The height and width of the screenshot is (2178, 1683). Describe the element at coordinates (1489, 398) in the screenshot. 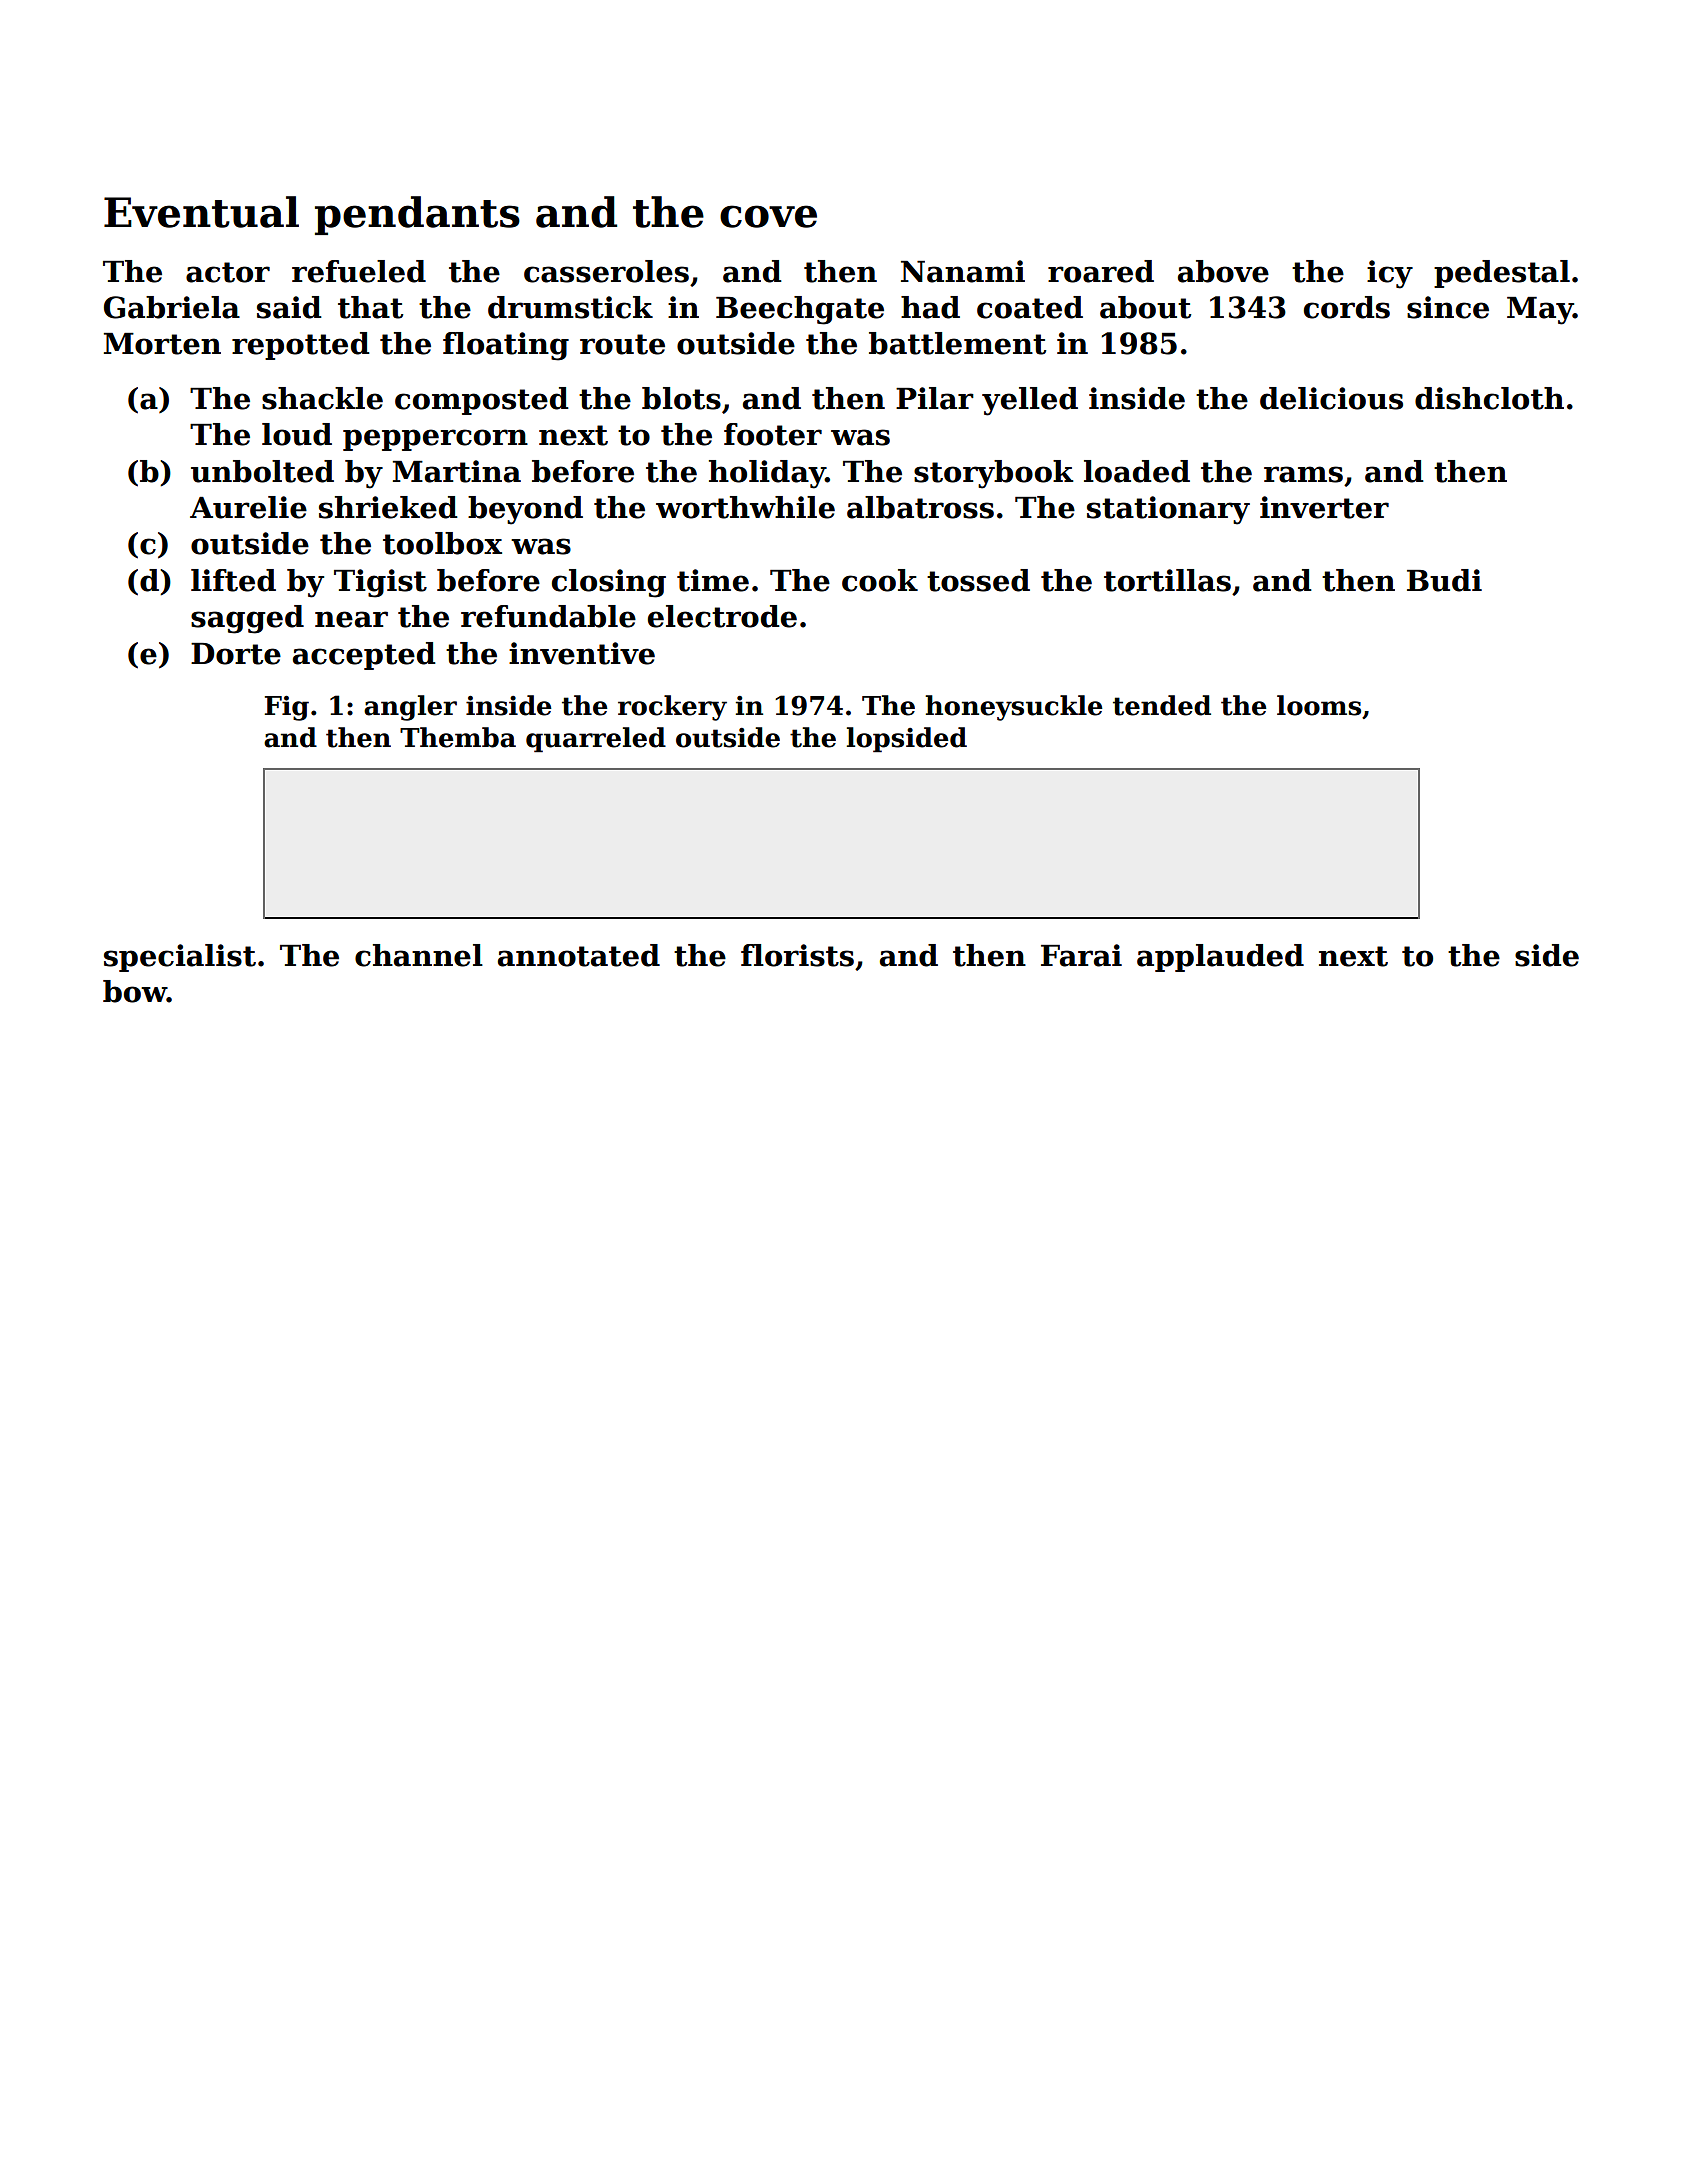

I see `dishcloth` at that location.
